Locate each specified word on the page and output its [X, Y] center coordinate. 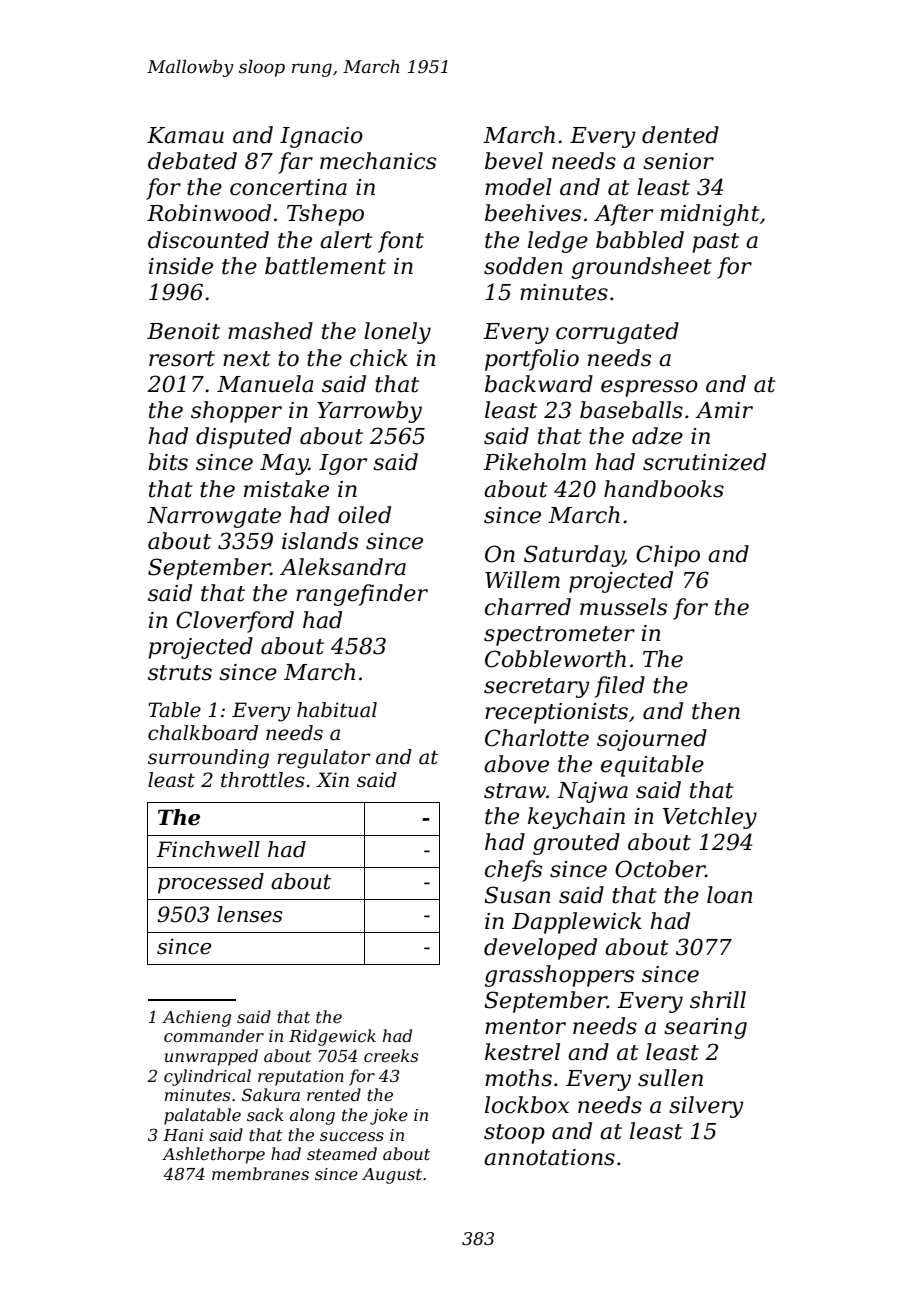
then [716, 711]
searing [705, 1028]
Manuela [265, 384]
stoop [514, 1134]
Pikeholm [534, 462]
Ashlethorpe [213, 1155]
